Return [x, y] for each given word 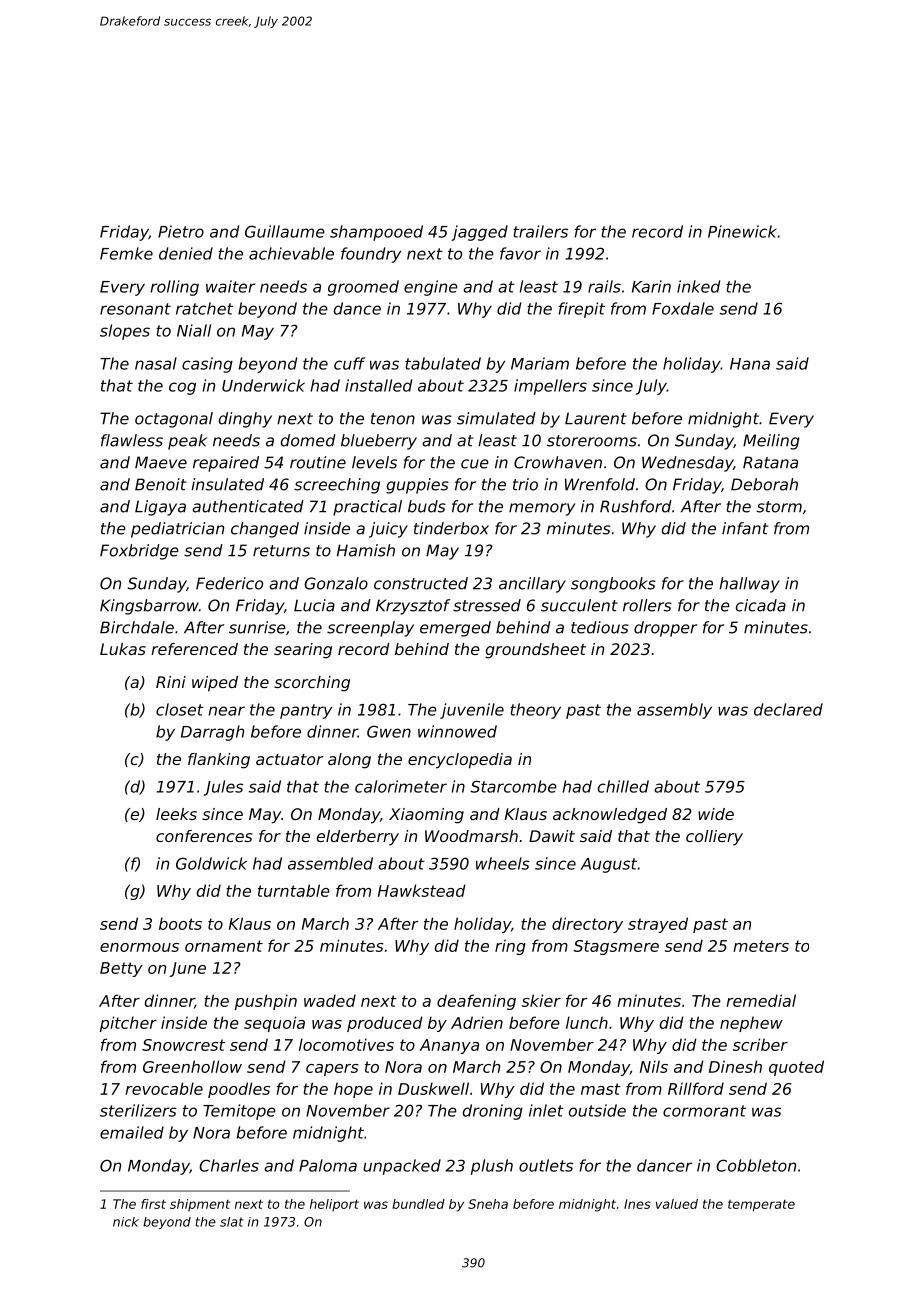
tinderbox [451, 528]
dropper [665, 629]
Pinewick [742, 231]
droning [493, 1112]
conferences [204, 836]
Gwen [389, 731]
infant [745, 528]
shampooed [376, 233]
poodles [239, 1090]
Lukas [123, 649]
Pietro [181, 231]
